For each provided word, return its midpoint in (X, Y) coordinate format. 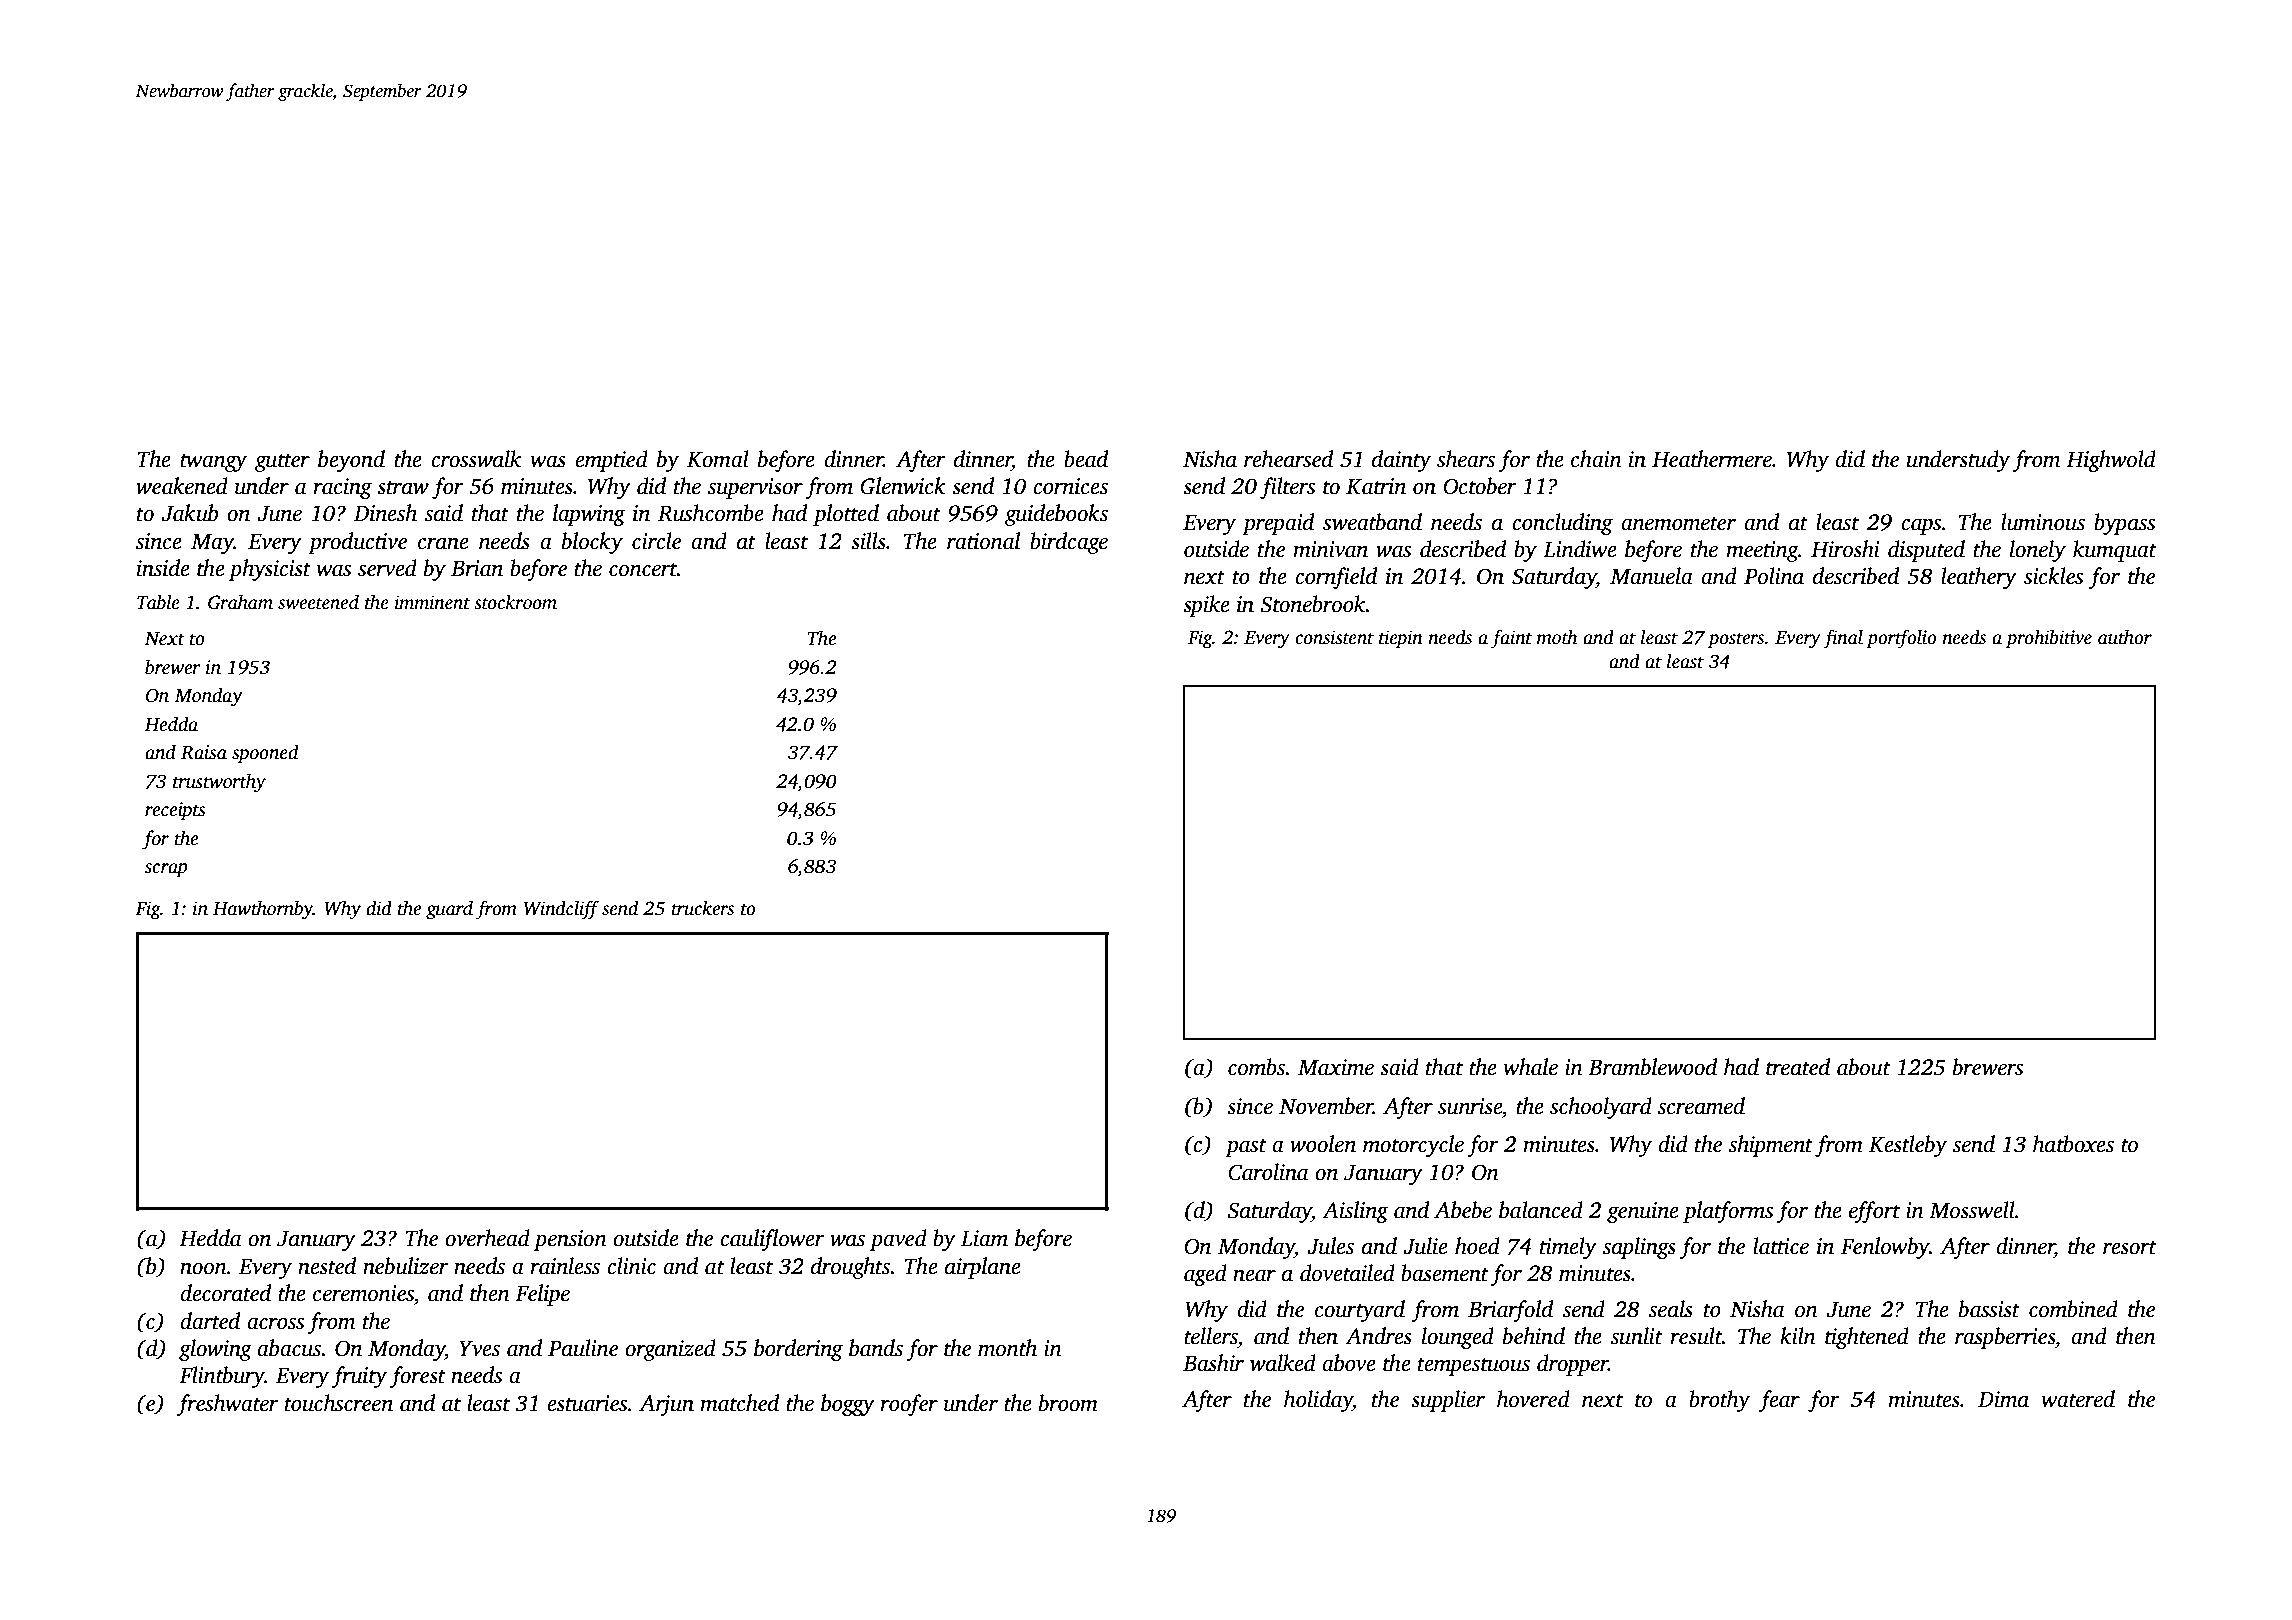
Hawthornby (263, 910)
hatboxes (2073, 1144)
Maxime (1336, 1067)
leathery (1979, 578)
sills (868, 541)
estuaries (587, 1403)
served (387, 568)
